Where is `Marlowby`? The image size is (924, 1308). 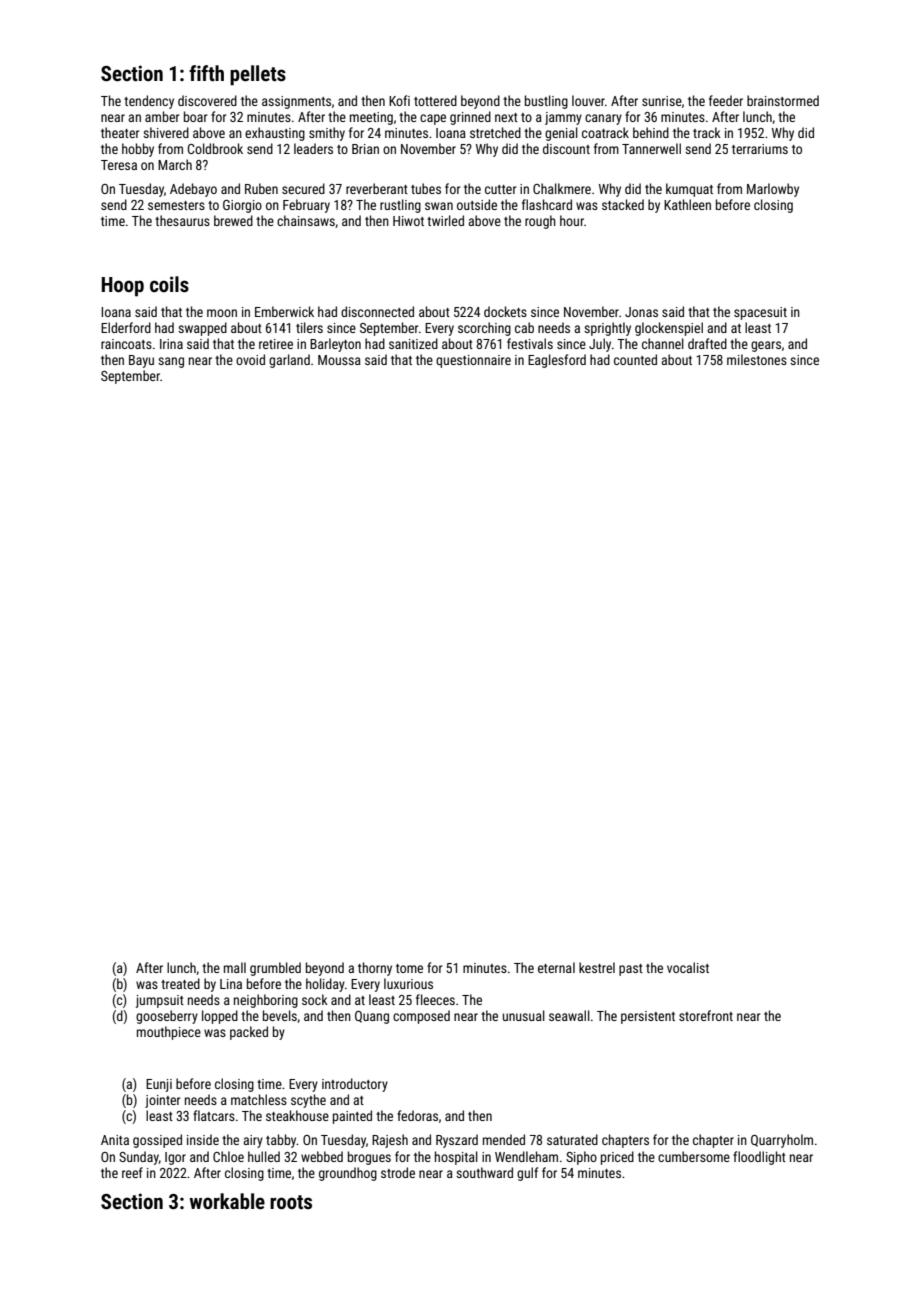
Marlowby is located at coordinates (773, 190).
